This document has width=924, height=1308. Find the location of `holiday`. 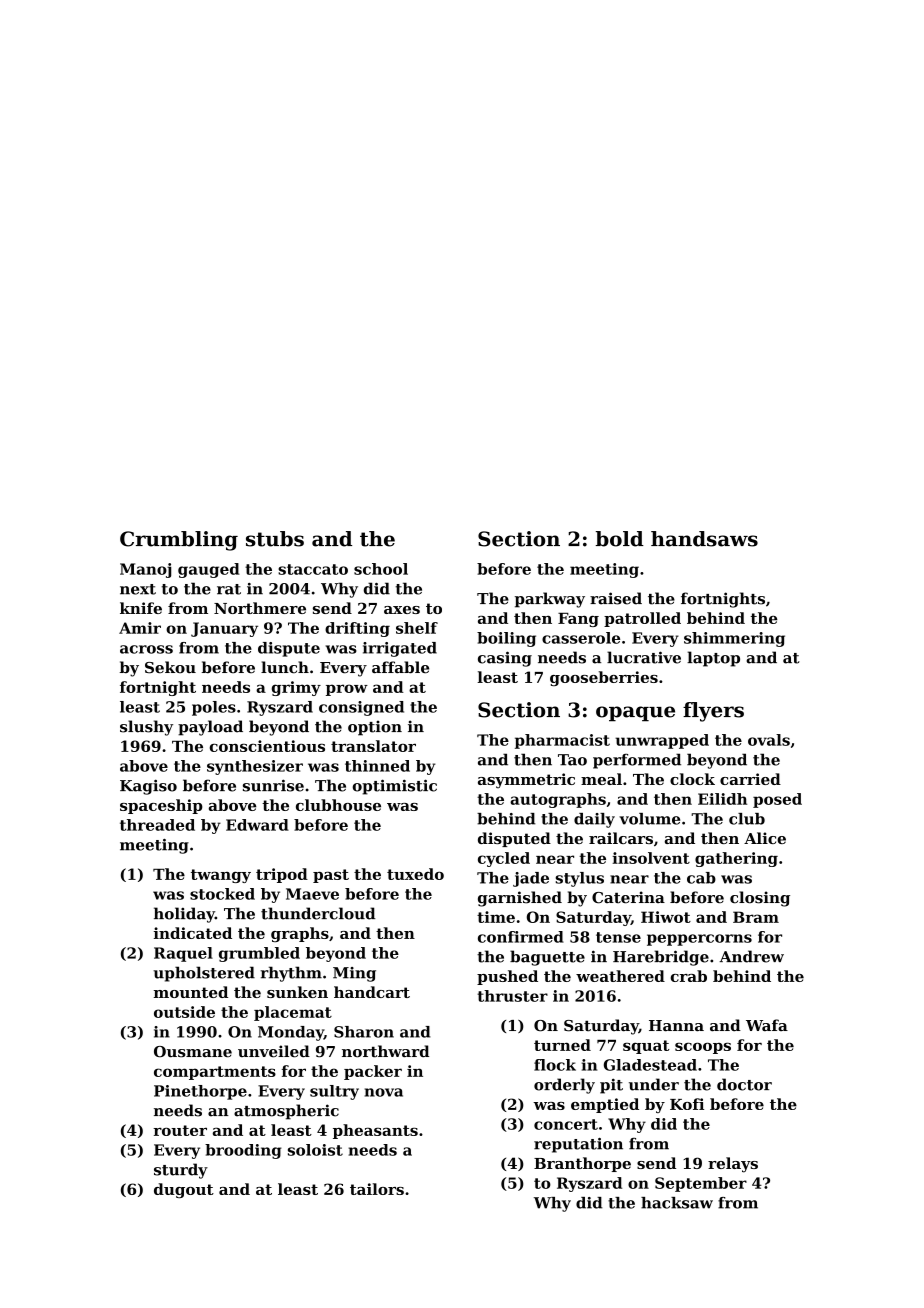

holiday is located at coordinates (184, 915).
